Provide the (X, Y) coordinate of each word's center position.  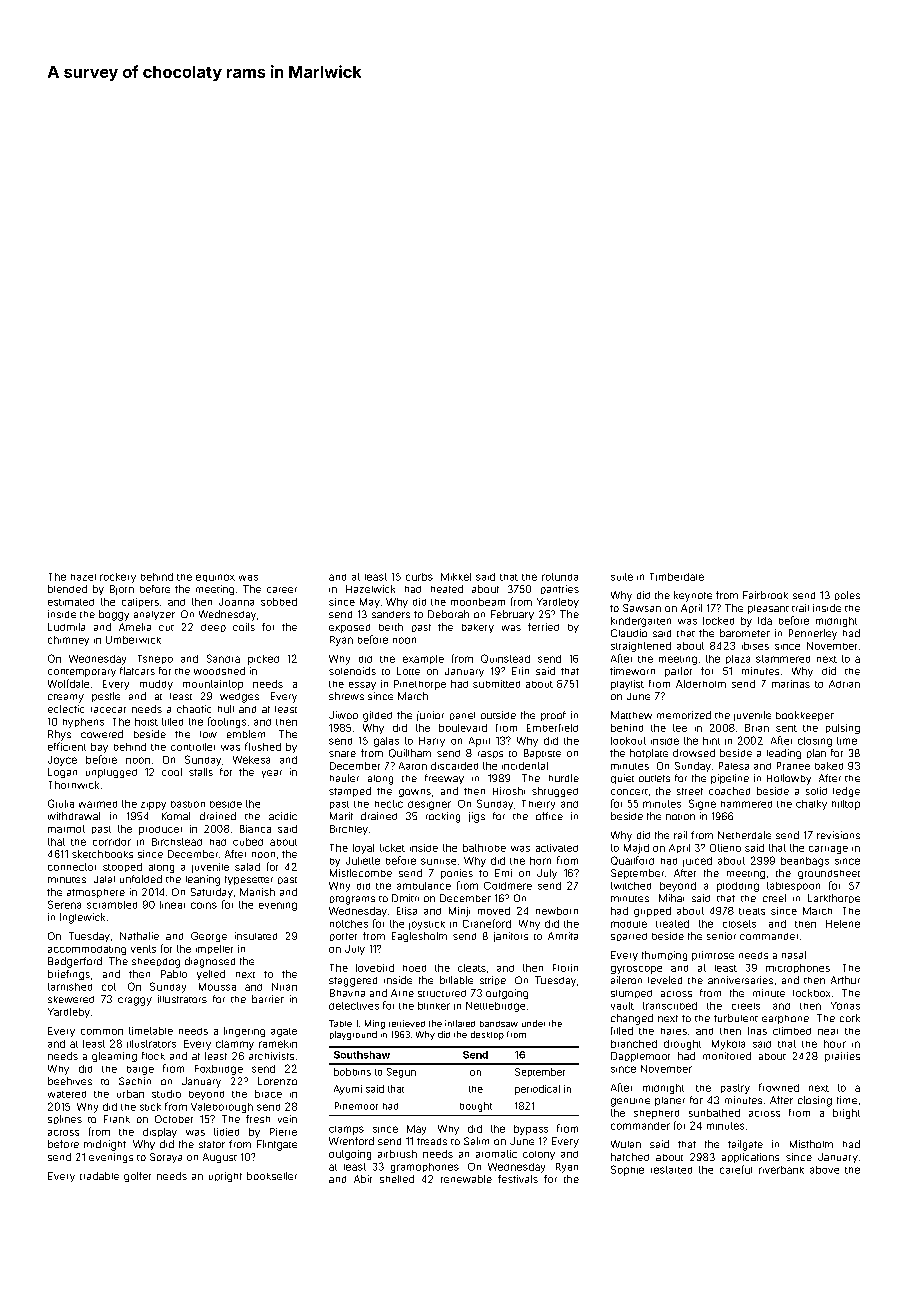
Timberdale (677, 577)
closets (739, 924)
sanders (391, 614)
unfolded (141, 879)
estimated (71, 602)
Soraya (166, 1158)
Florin (565, 968)
